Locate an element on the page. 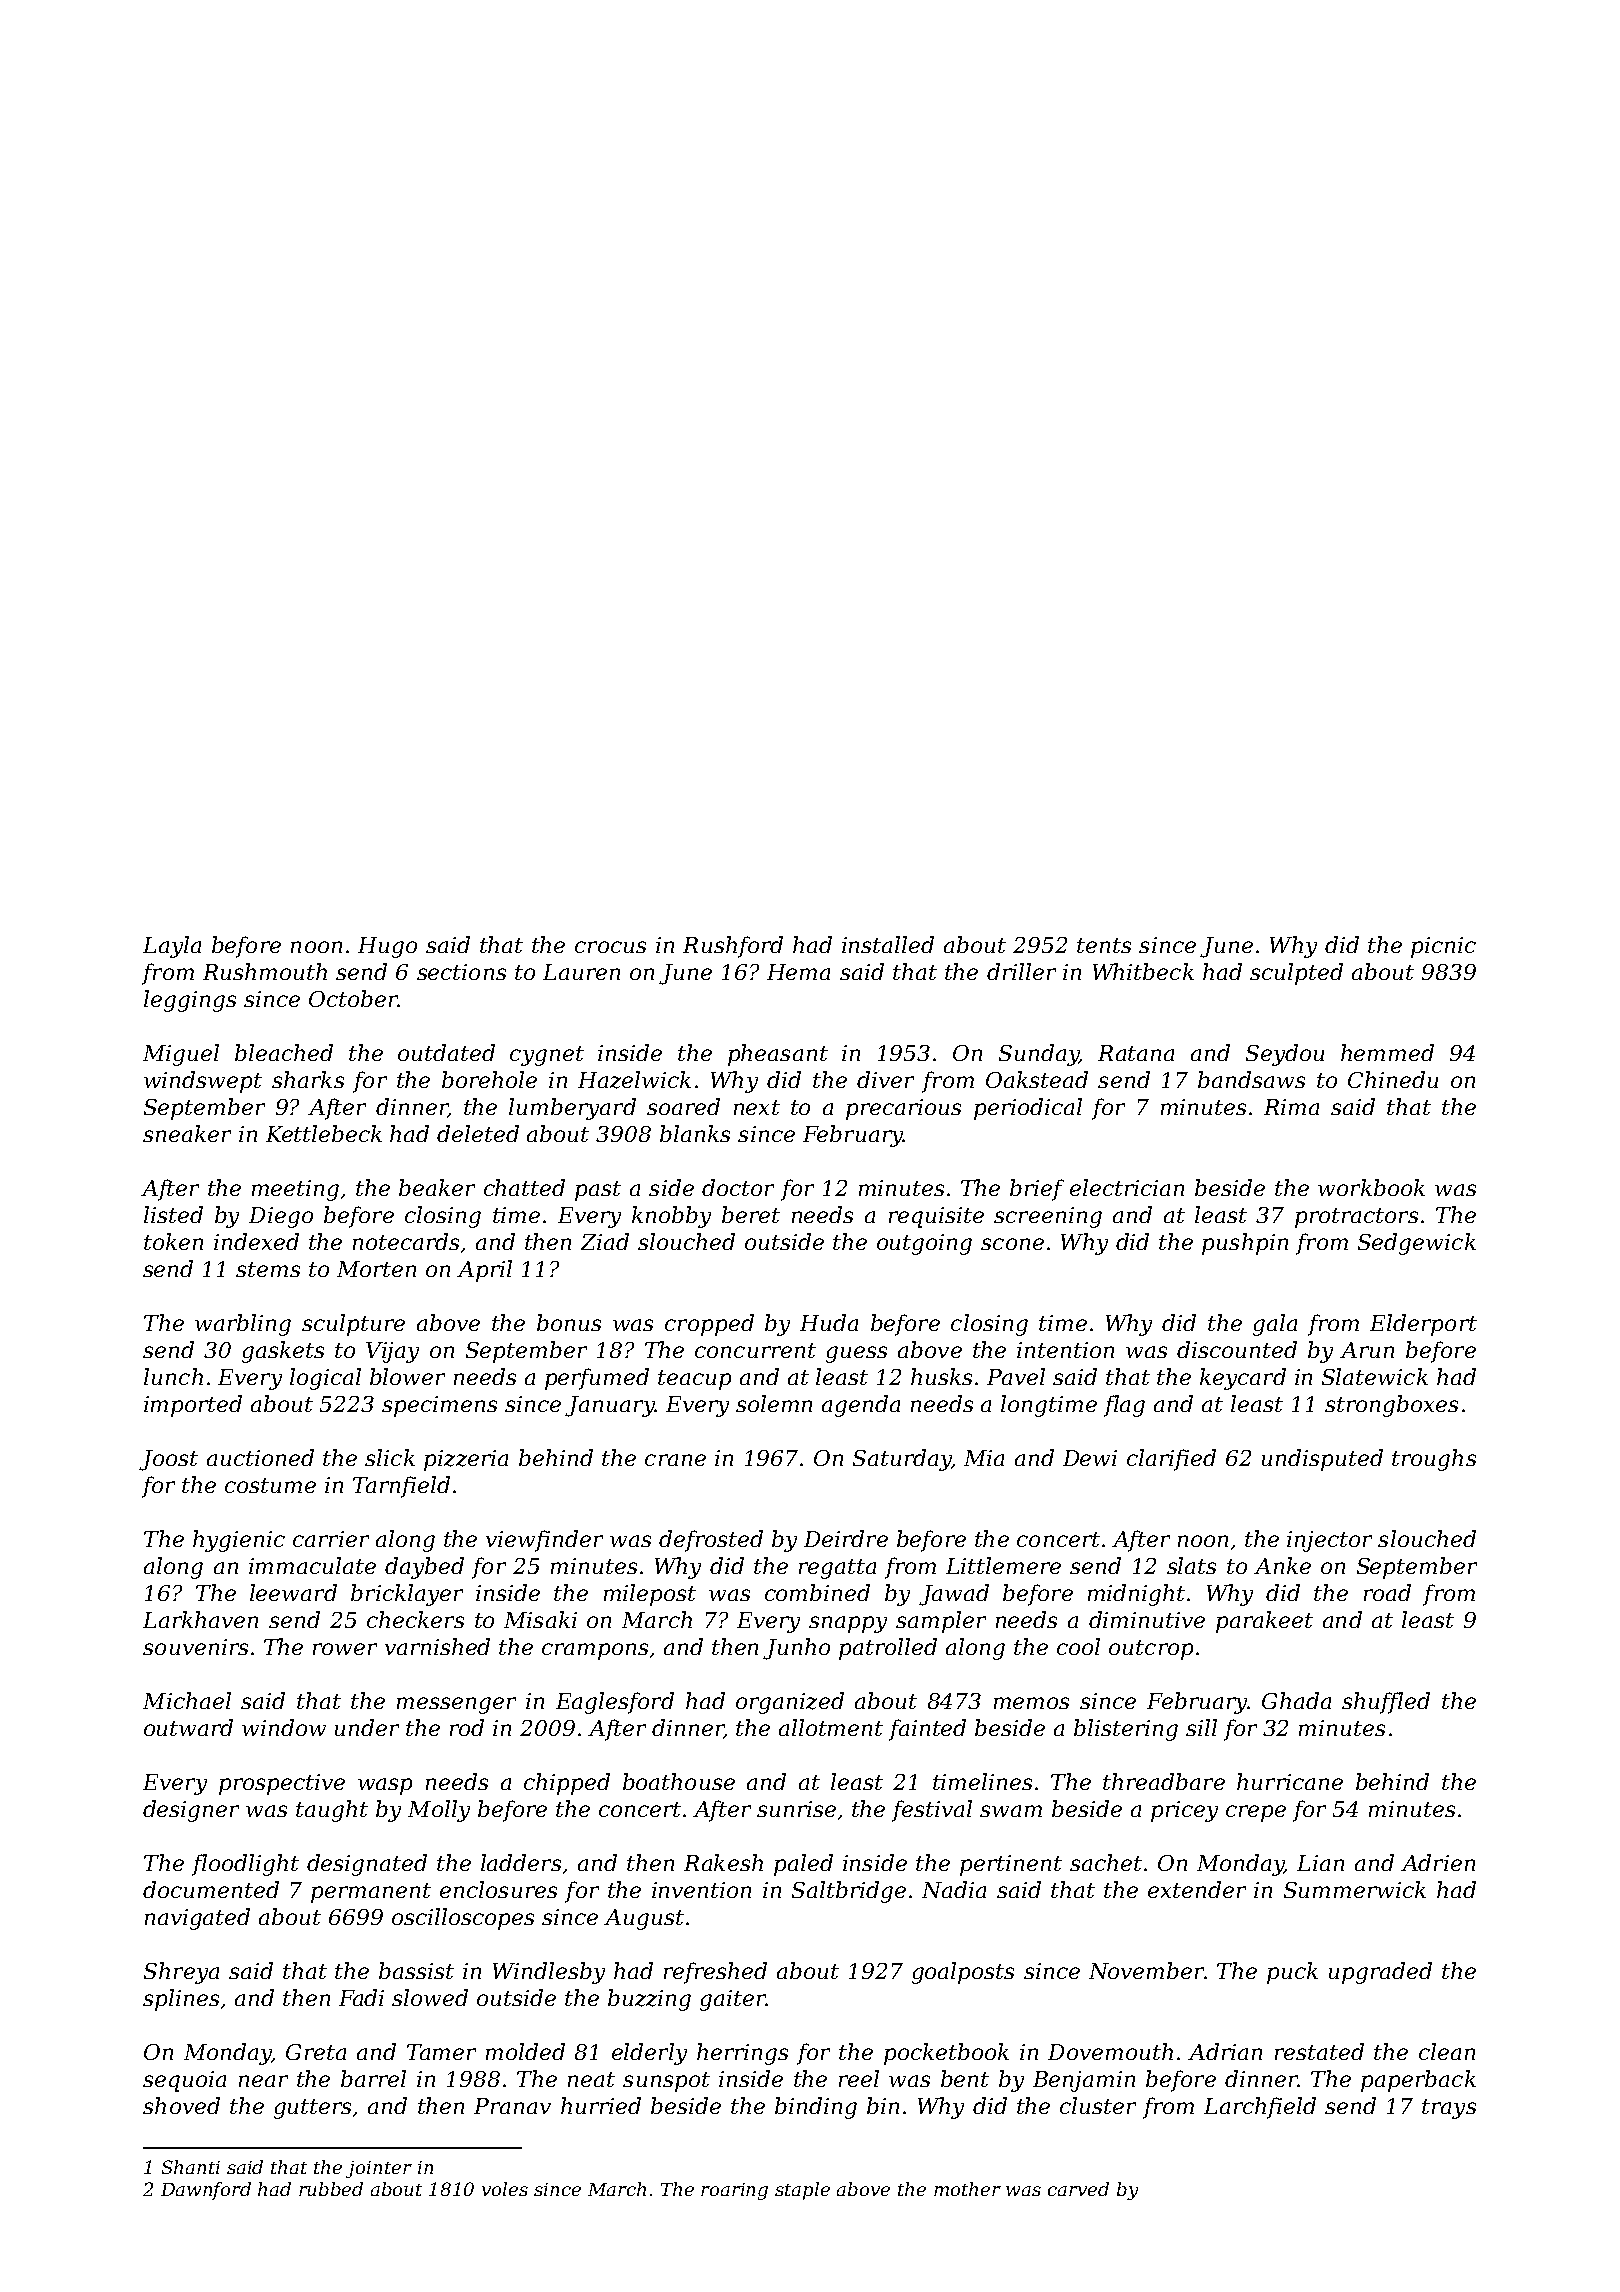 This page has width=1620, height=2292. specimens is located at coordinates (439, 1406).
